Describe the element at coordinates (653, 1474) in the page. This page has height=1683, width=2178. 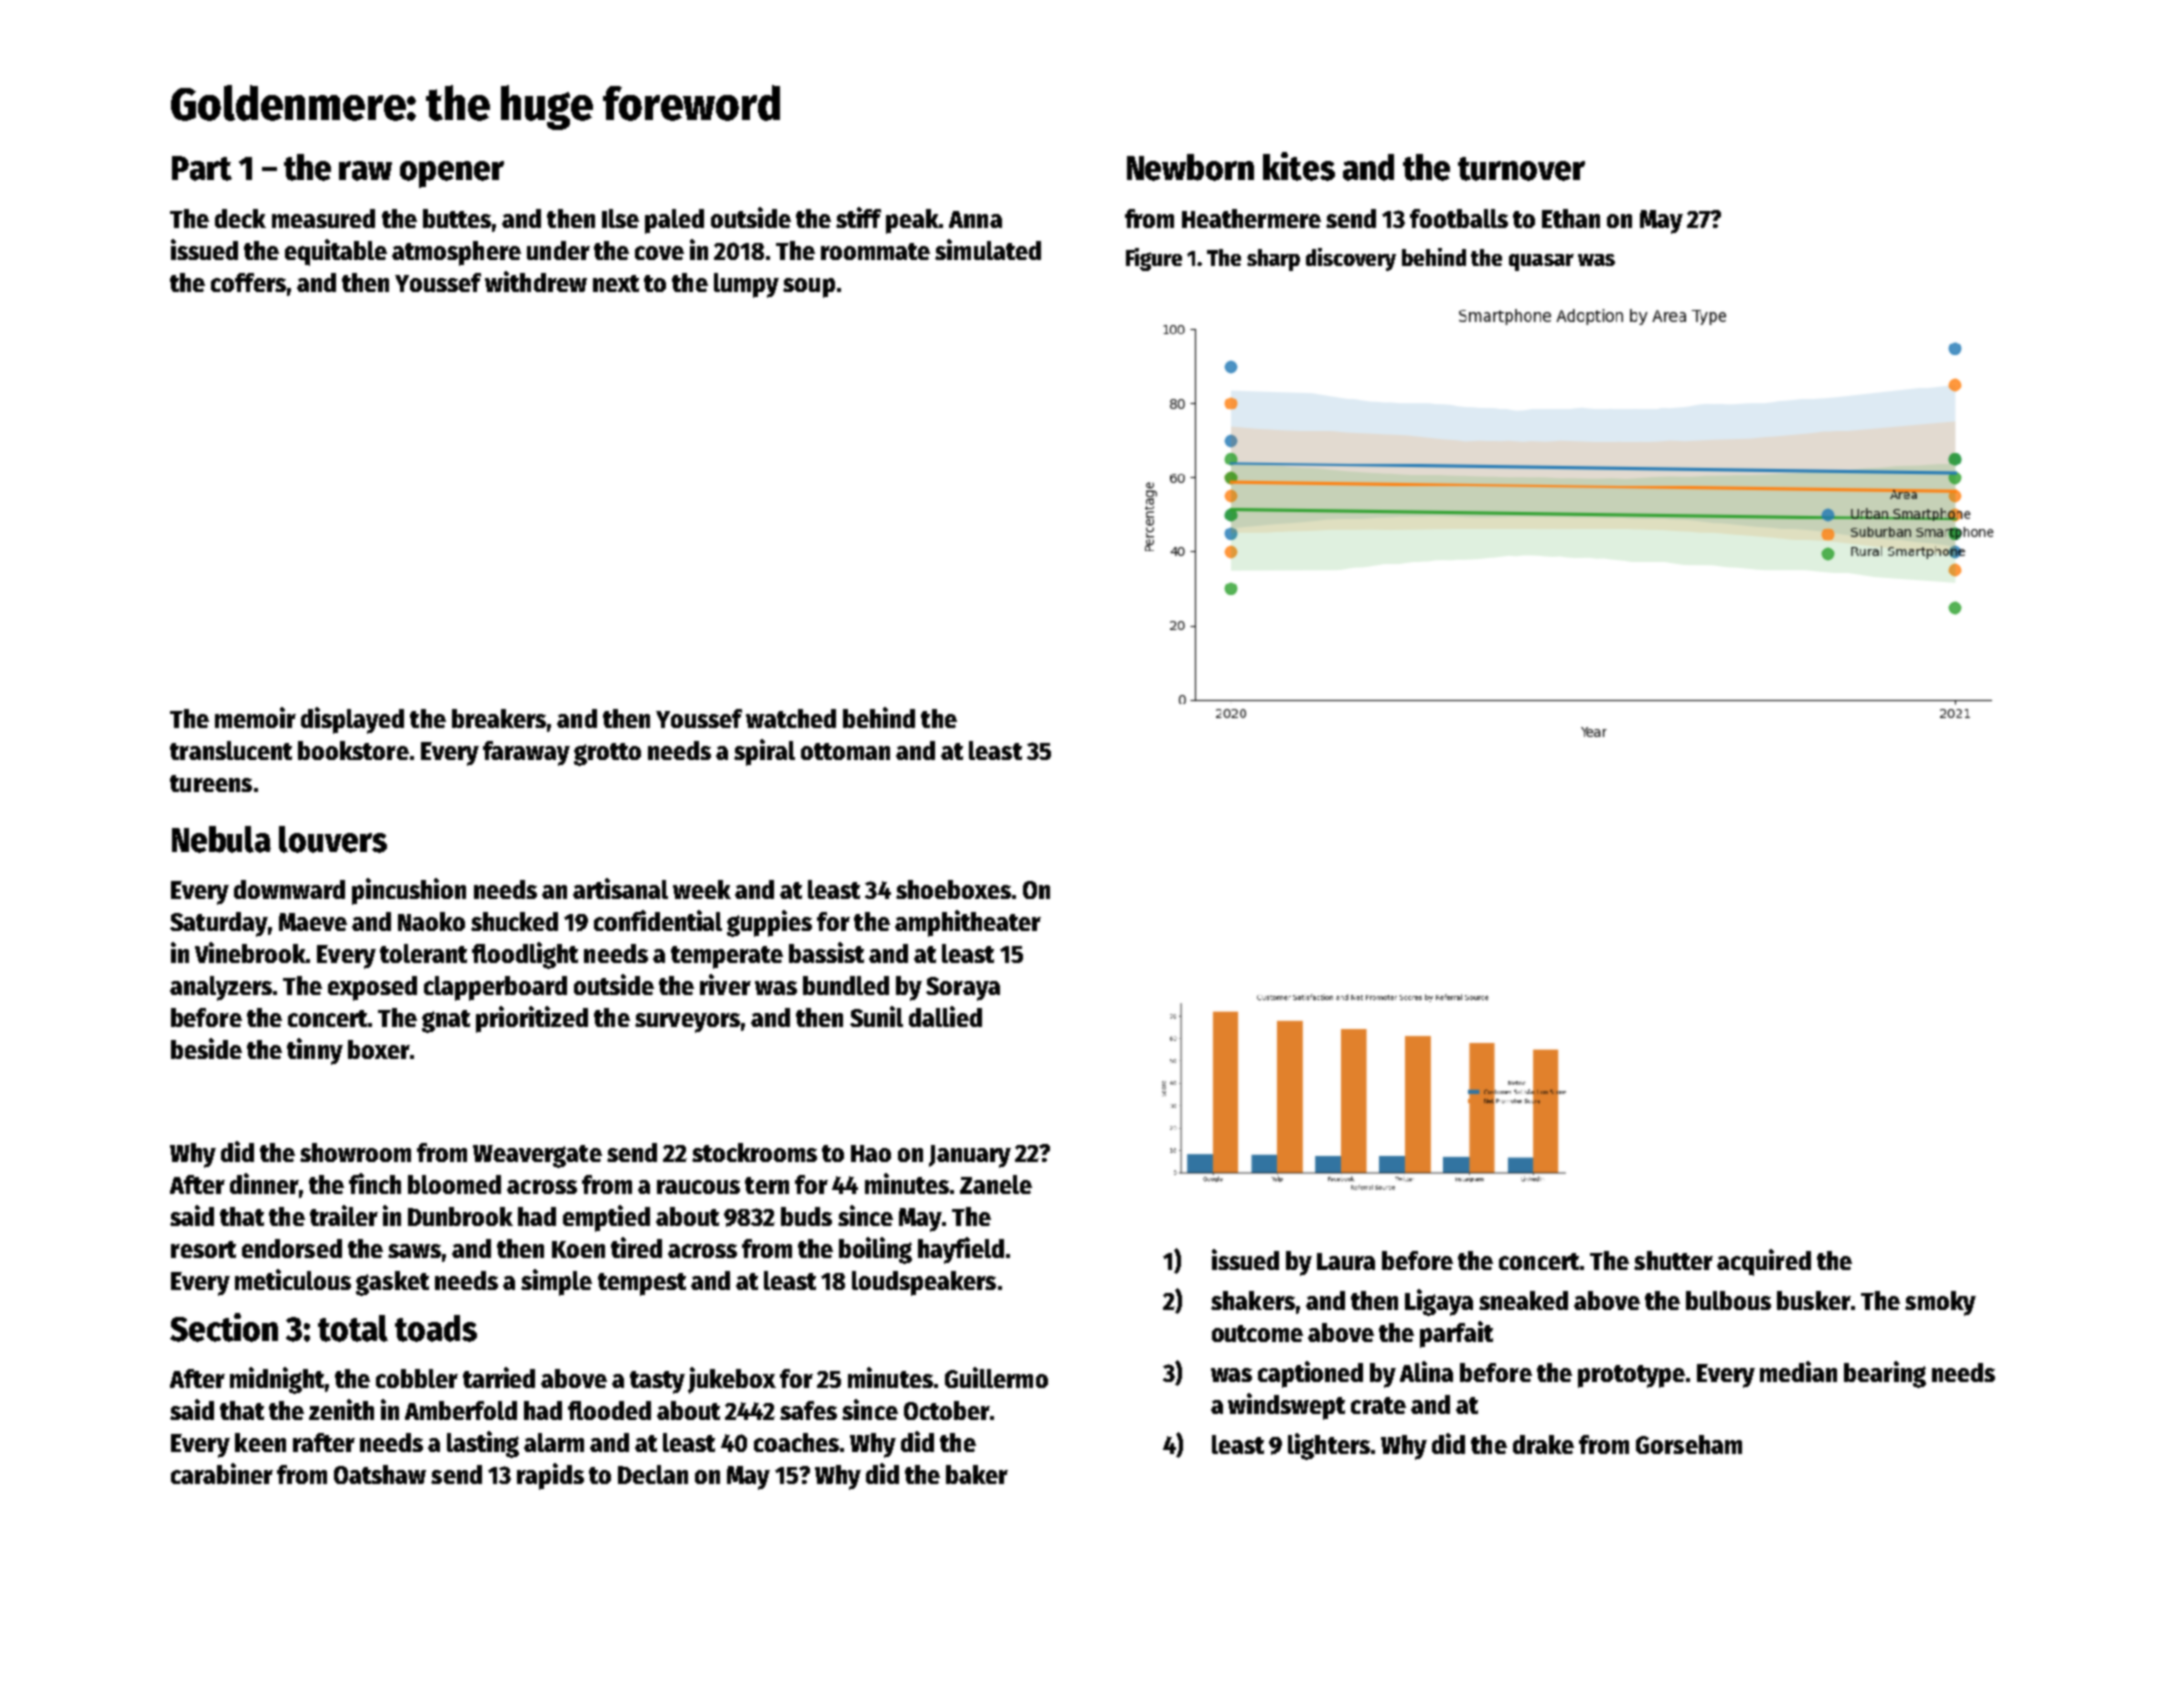
I see `Declan` at that location.
